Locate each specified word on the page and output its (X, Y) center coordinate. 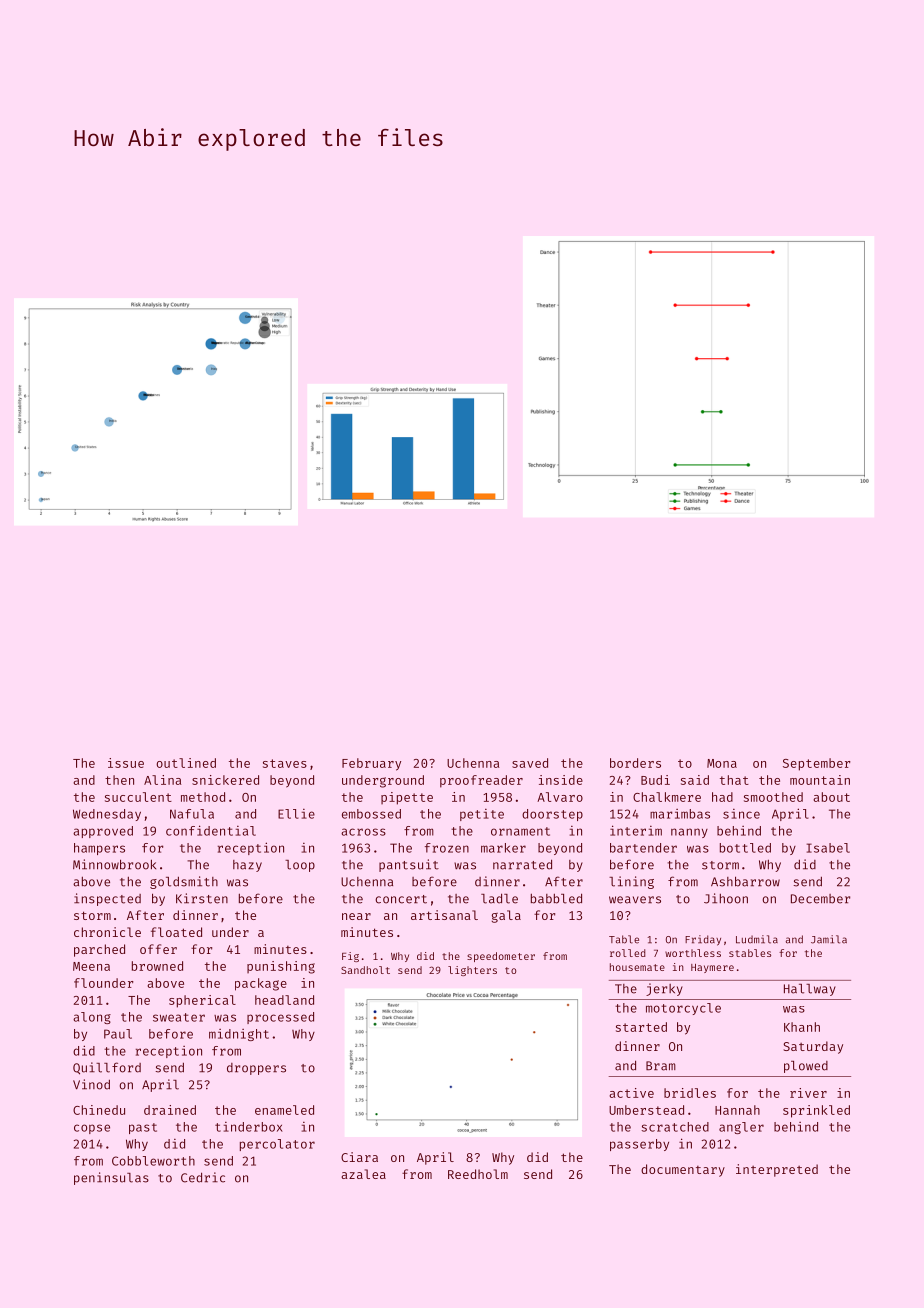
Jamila (829, 939)
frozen (447, 848)
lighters (472, 971)
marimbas (680, 814)
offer (158, 949)
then (119, 780)
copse (92, 1129)
